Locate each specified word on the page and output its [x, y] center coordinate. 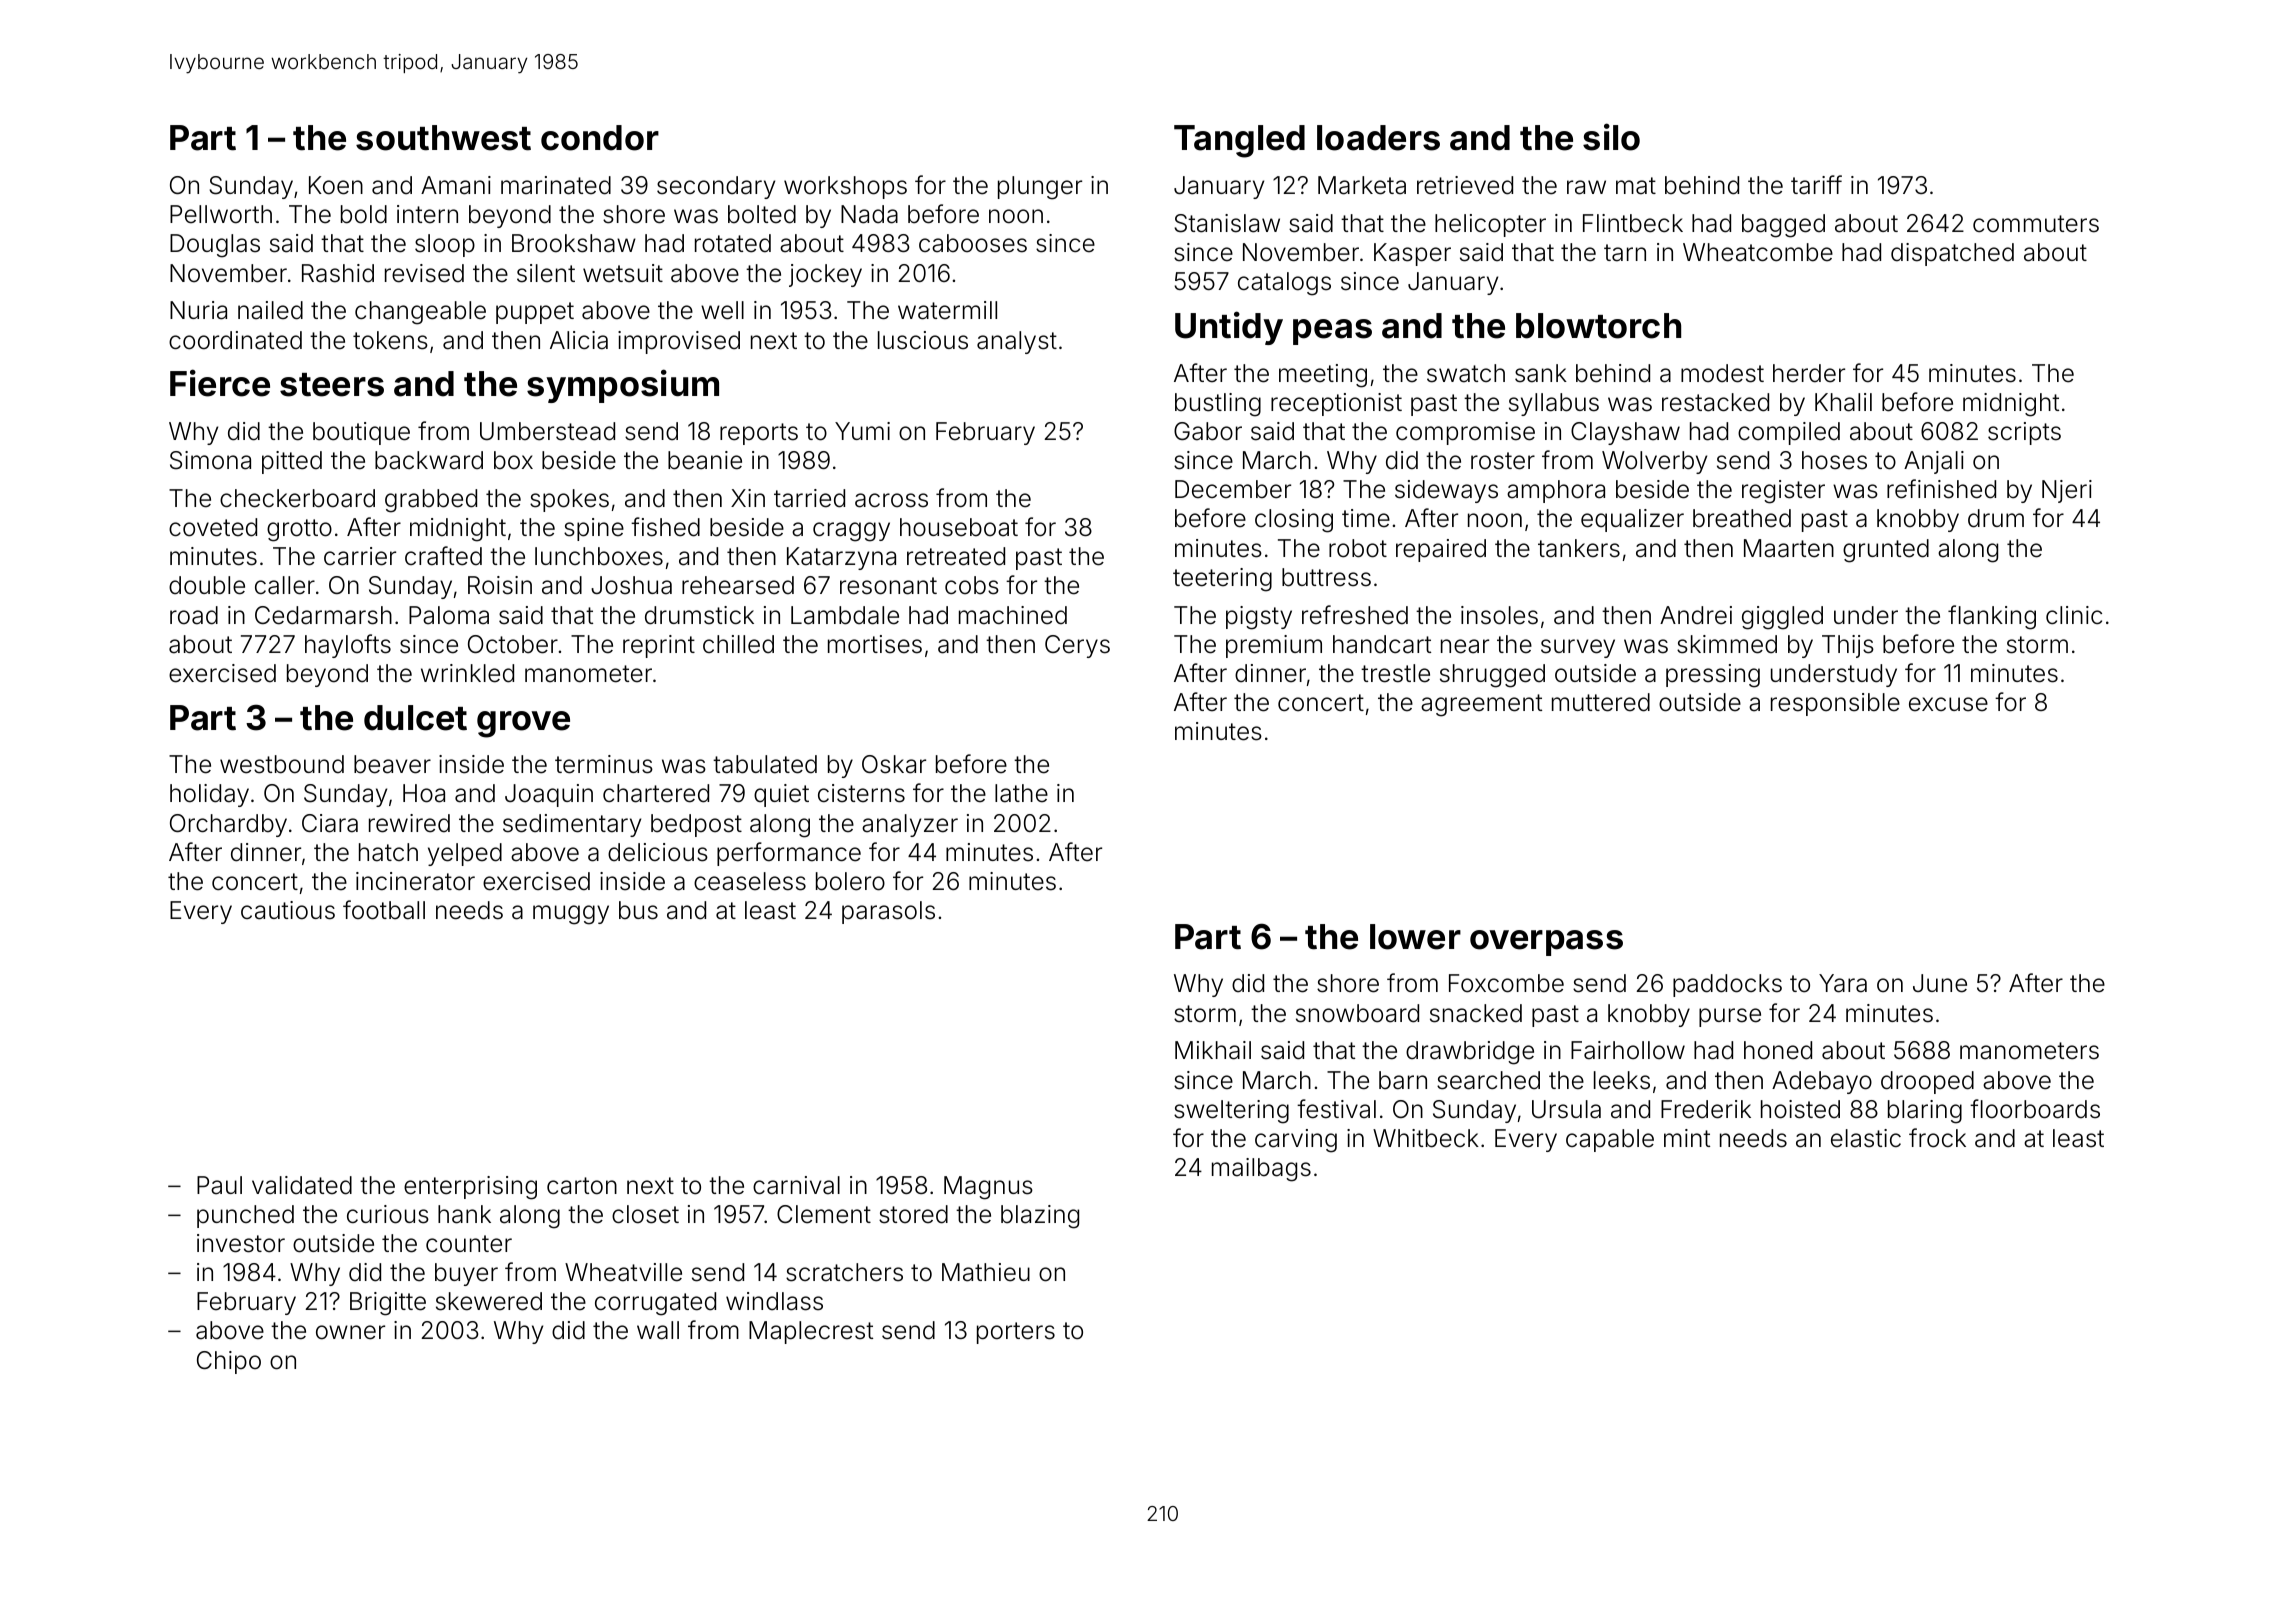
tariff [1816, 185]
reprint [659, 646]
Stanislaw [1227, 223]
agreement [1481, 705]
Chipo [229, 1362]
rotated [733, 243]
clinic [2074, 615]
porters [1016, 1333]
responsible [1835, 704]
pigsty [1259, 618]
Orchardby [228, 825]
